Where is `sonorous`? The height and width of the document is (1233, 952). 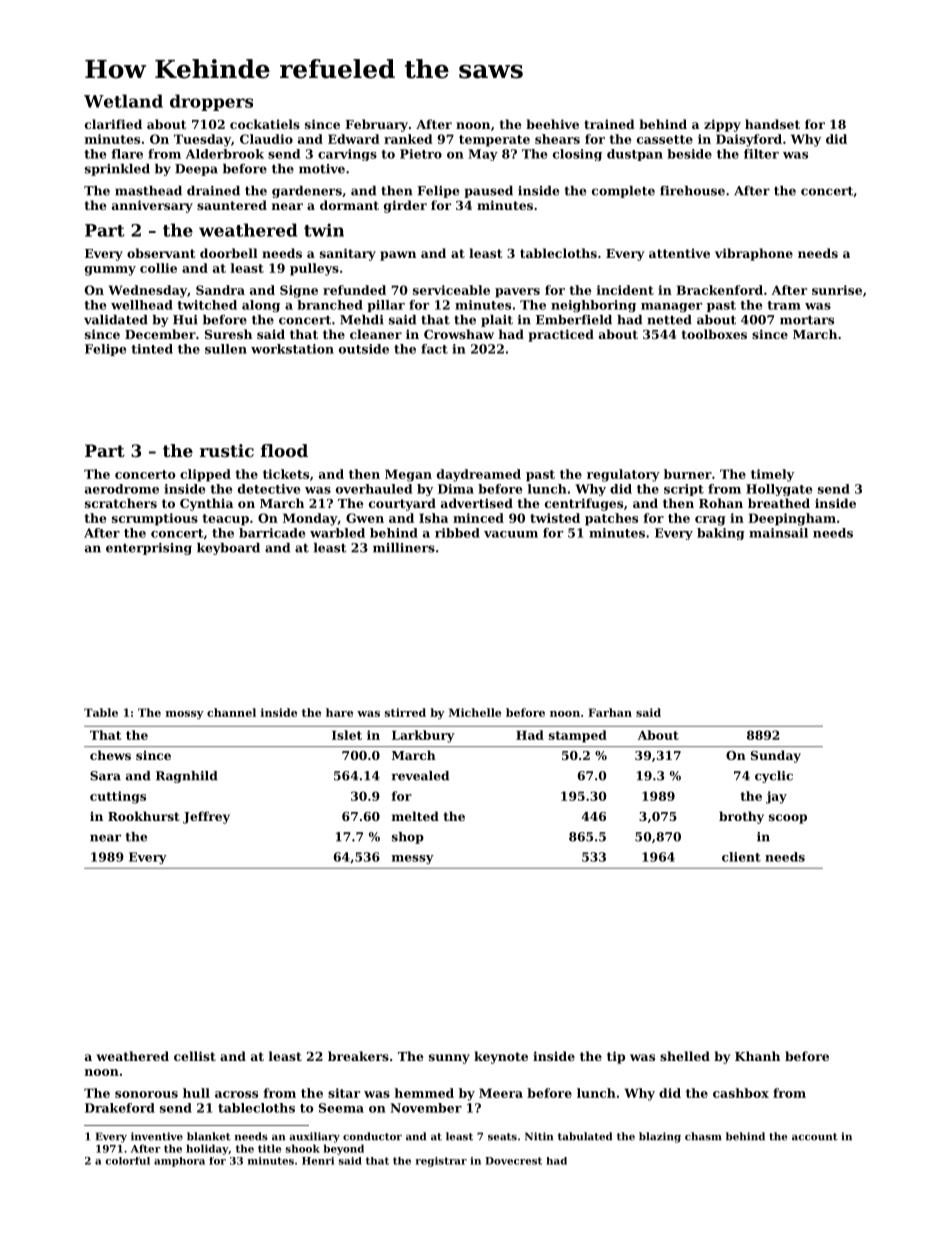
sonorous is located at coordinates (146, 1094).
